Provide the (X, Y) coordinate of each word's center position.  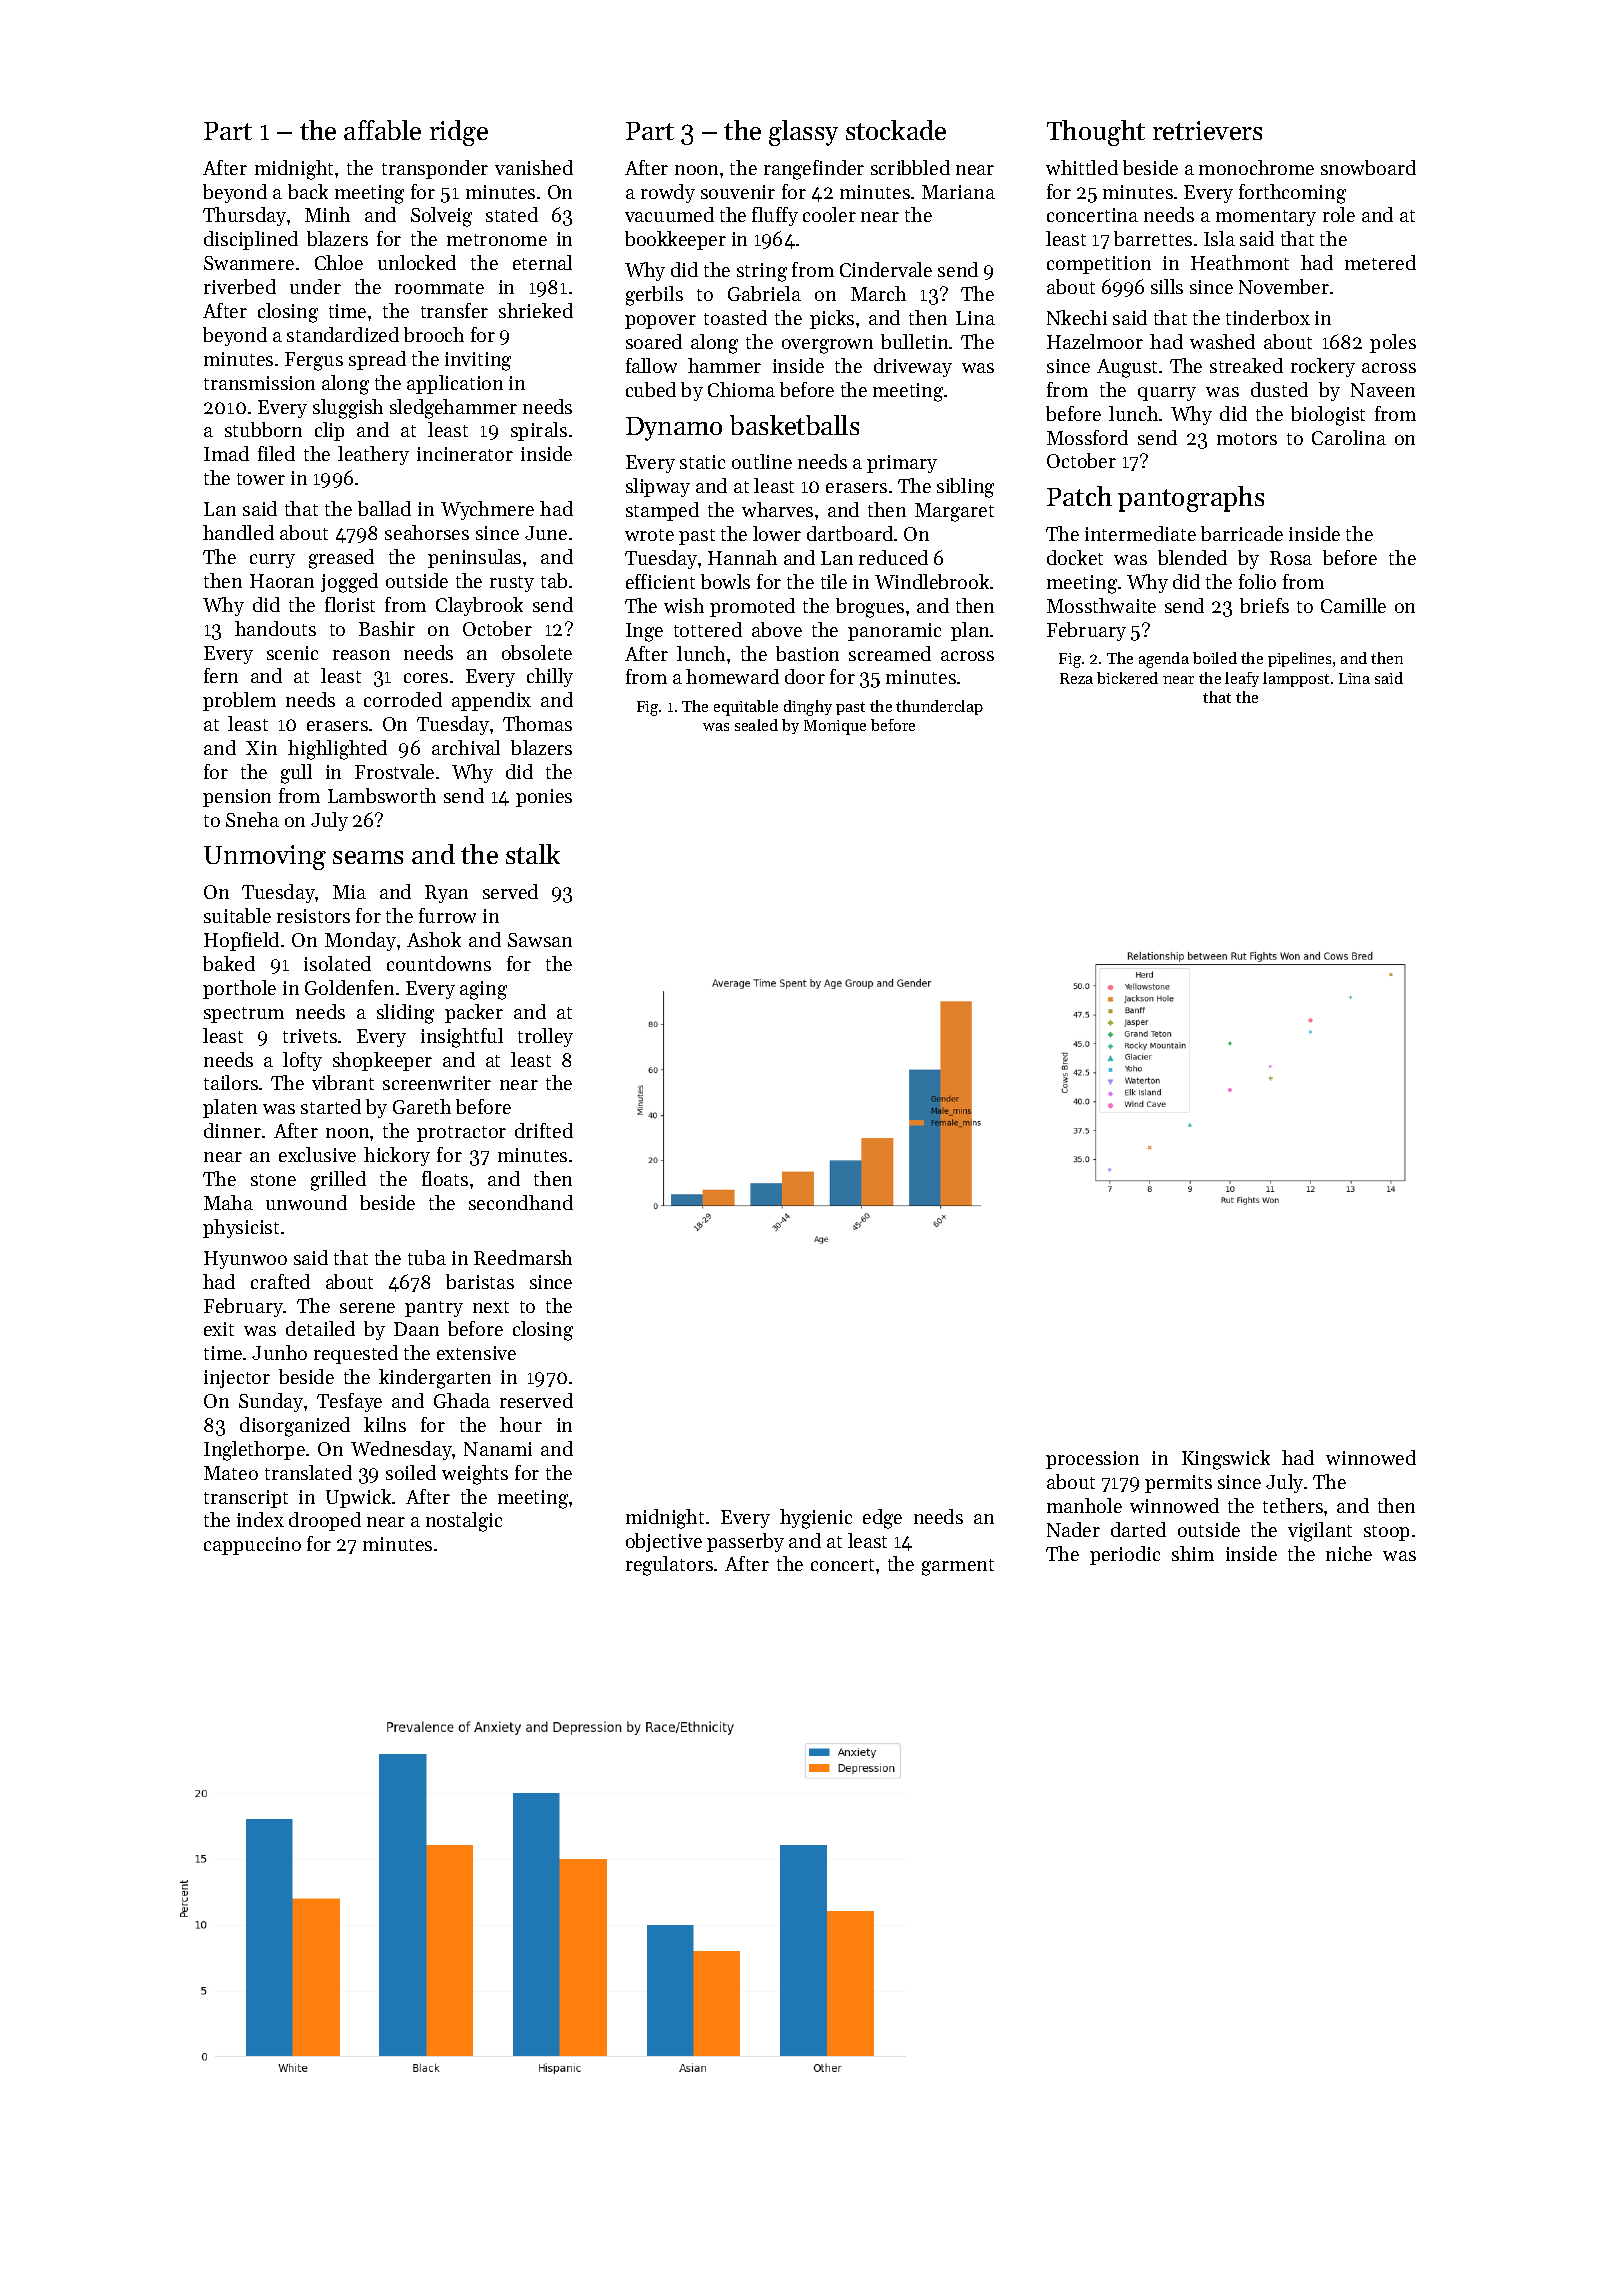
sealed (756, 725)
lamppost (1296, 679)
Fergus (314, 361)
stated (512, 214)
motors (1247, 439)
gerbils (654, 296)
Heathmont (1240, 262)
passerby (745, 1542)
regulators (669, 1566)
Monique (835, 727)
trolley (545, 1037)
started (331, 1106)
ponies (544, 798)
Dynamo (674, 429)
